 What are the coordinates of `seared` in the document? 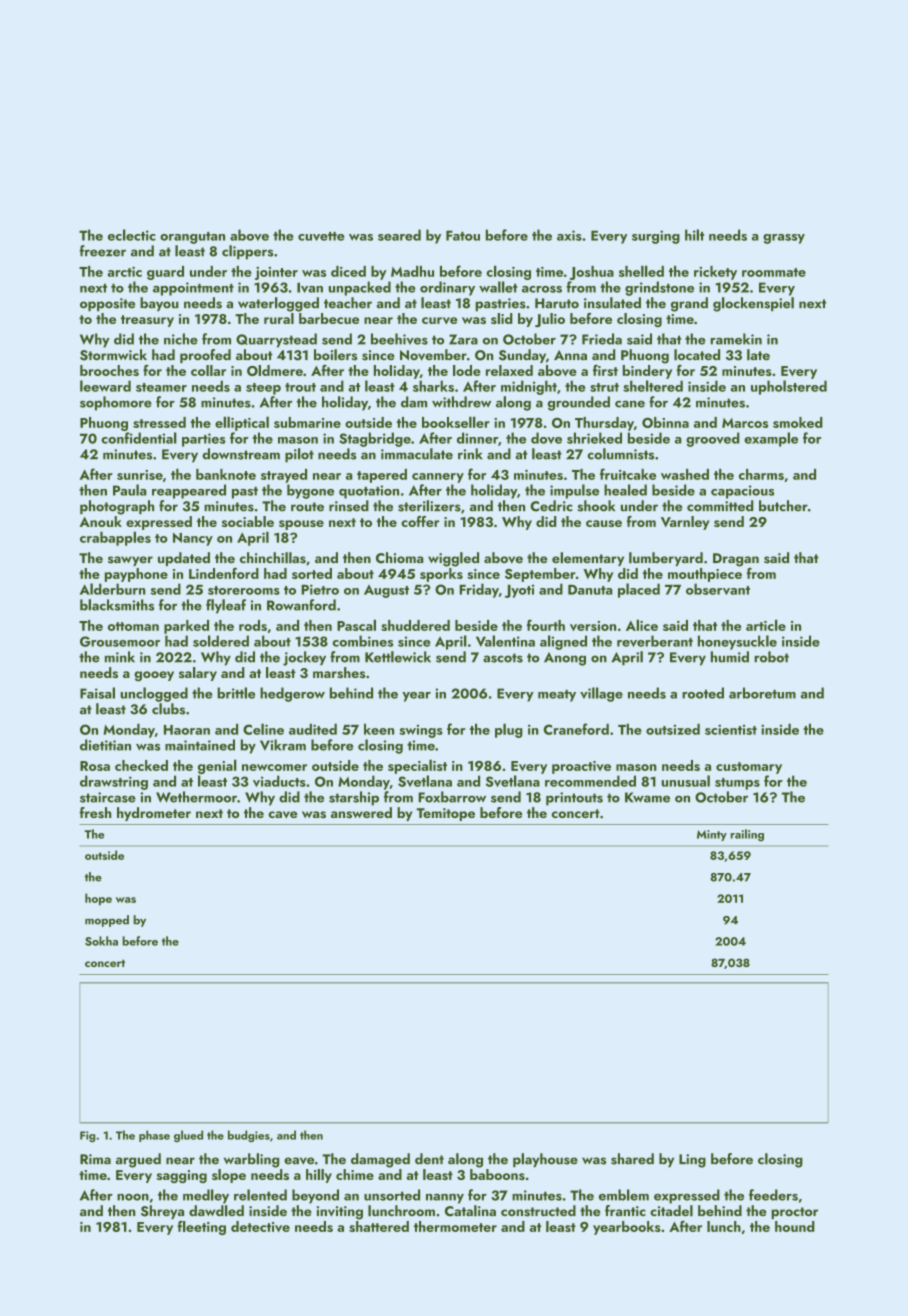 It's located at (399, 235).
